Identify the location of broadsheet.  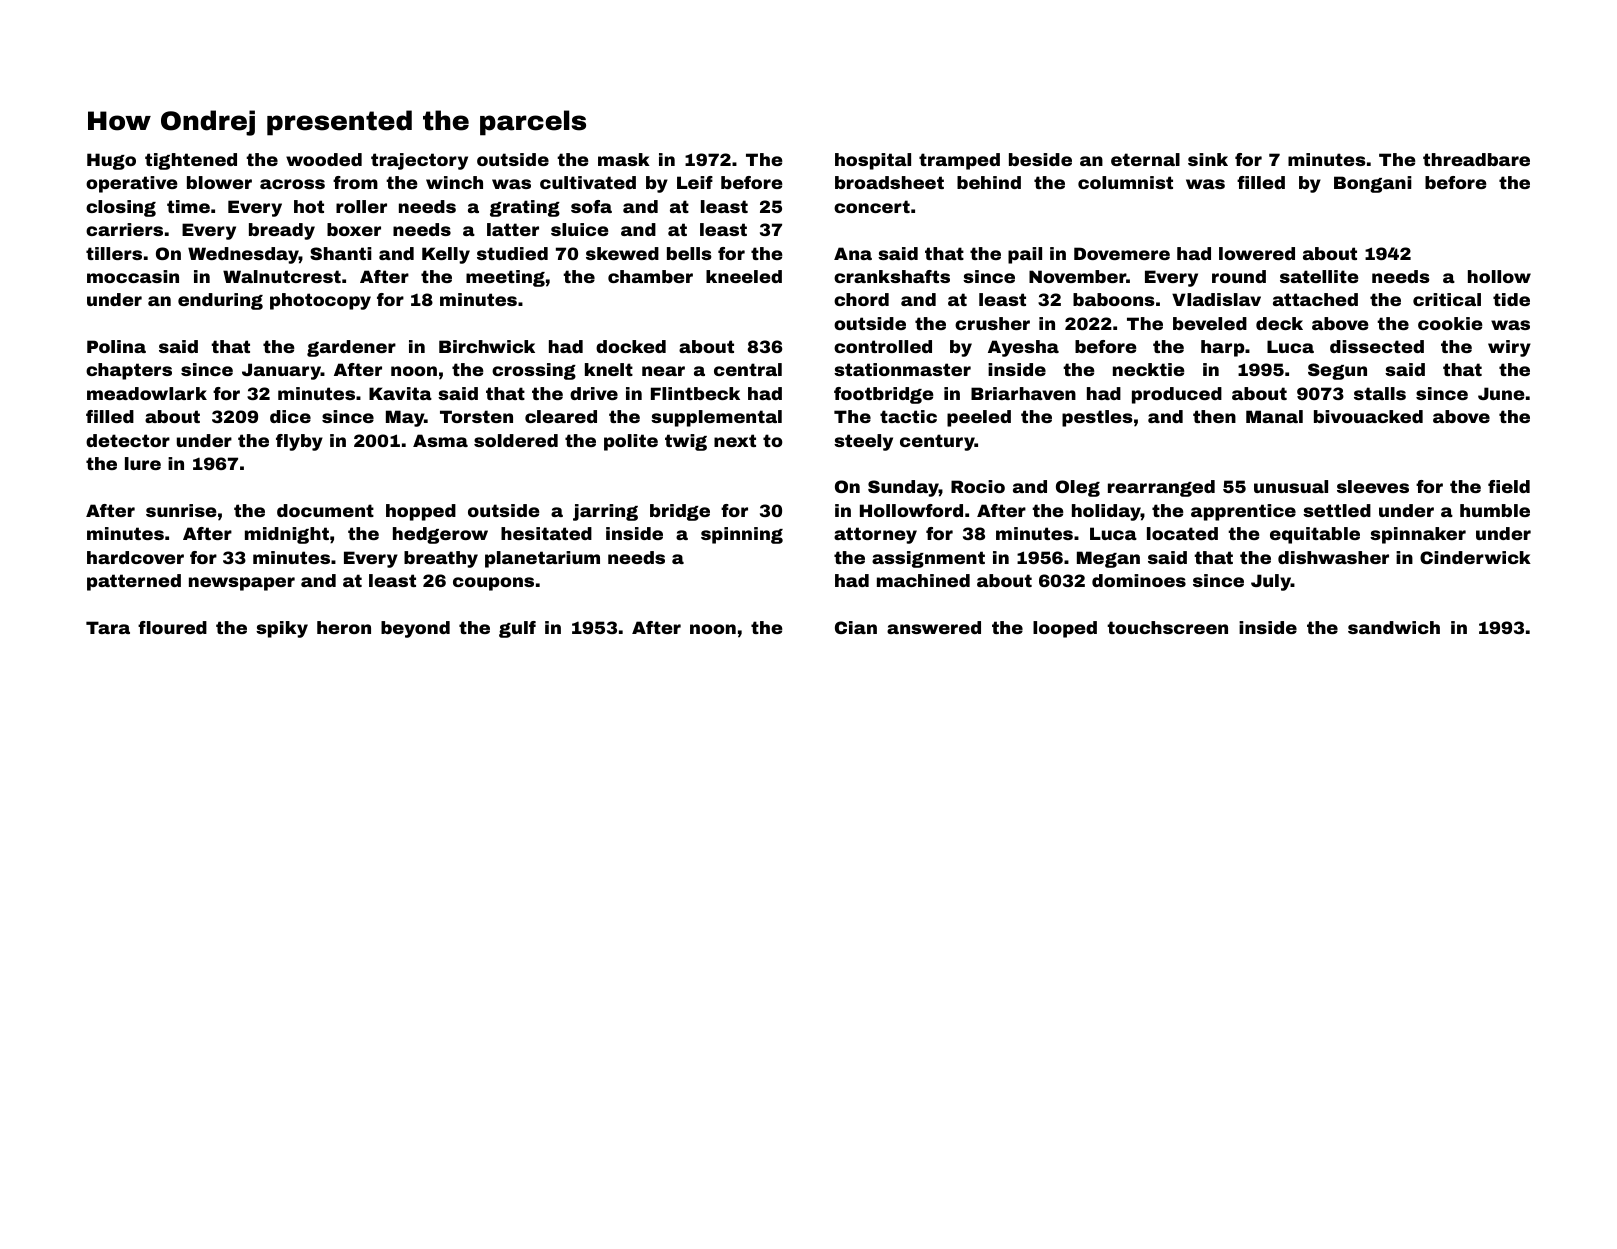
(889, 182).
